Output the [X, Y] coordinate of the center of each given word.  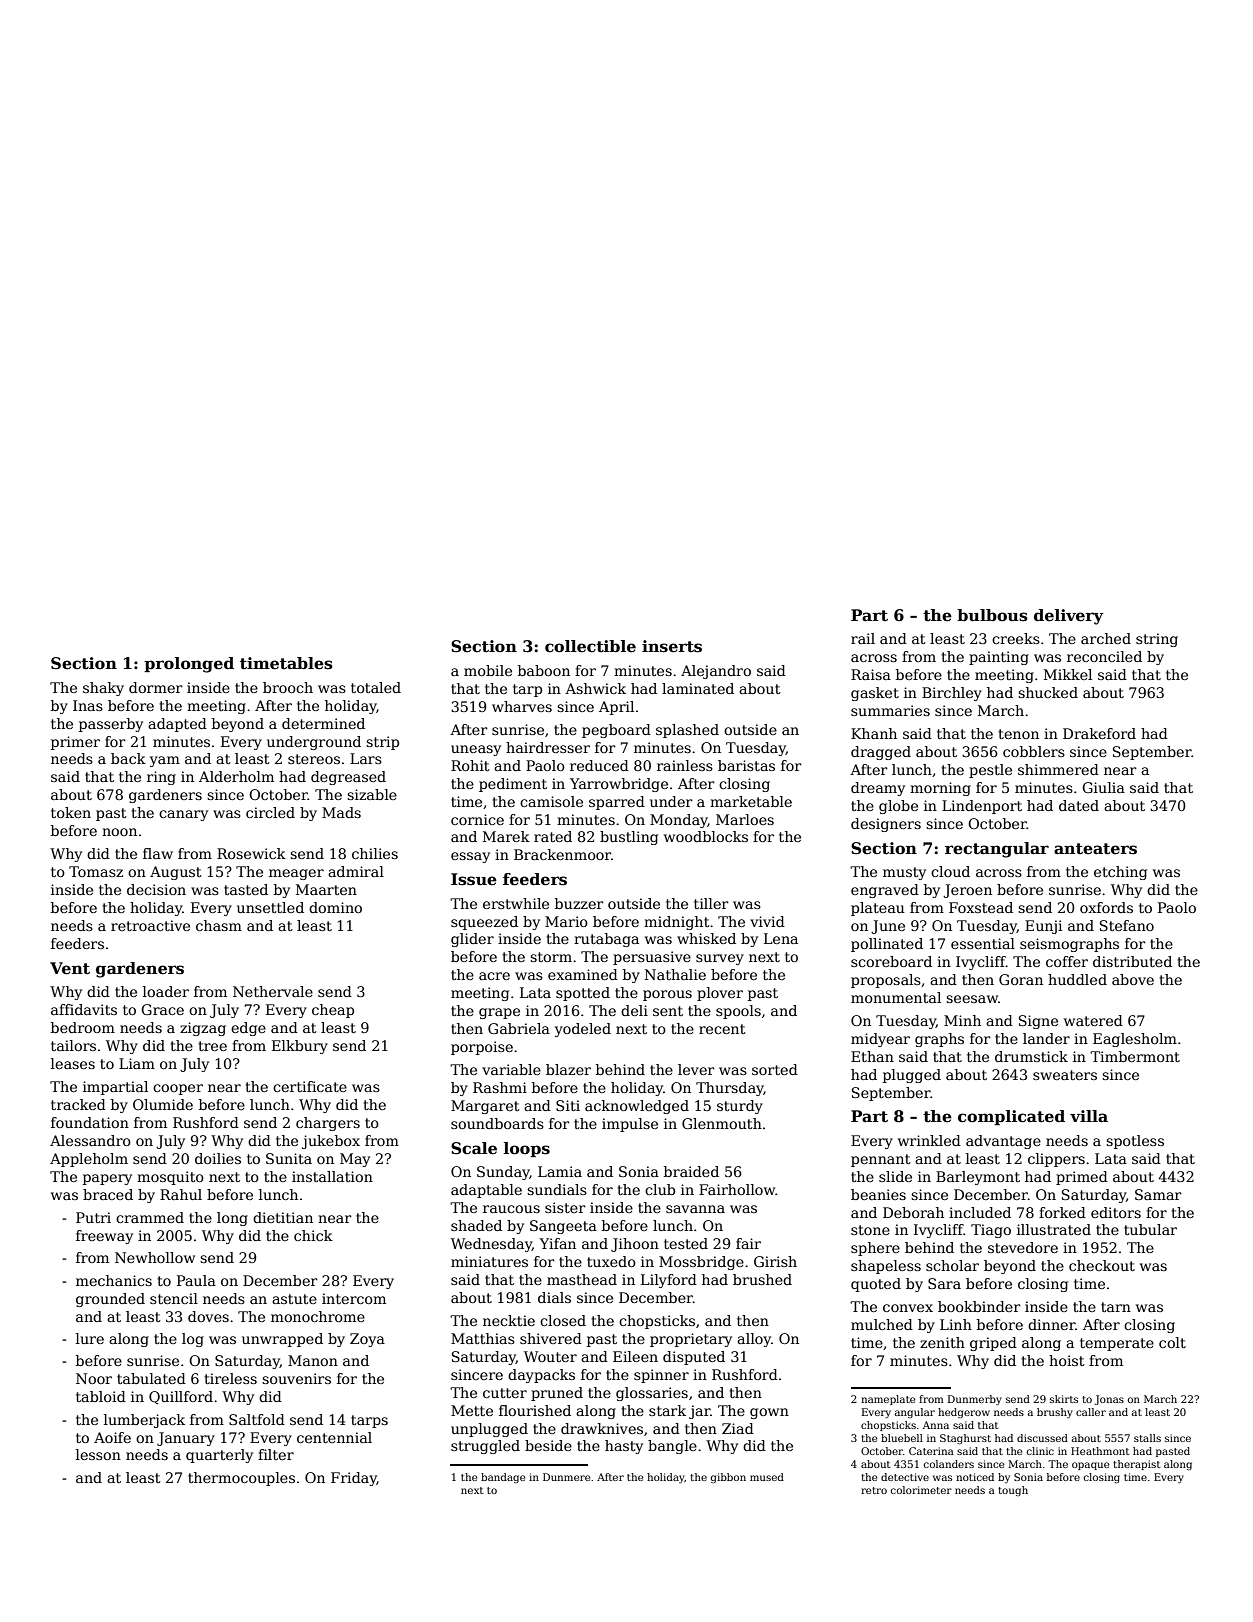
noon [119, 832]
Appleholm [89, 1160]
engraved [885, 891]
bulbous [992, 615]
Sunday [503, 1173]
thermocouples [241, 1479]
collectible [590, 646]
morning [940, 789]
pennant [881, 1160]
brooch [288, 687]
